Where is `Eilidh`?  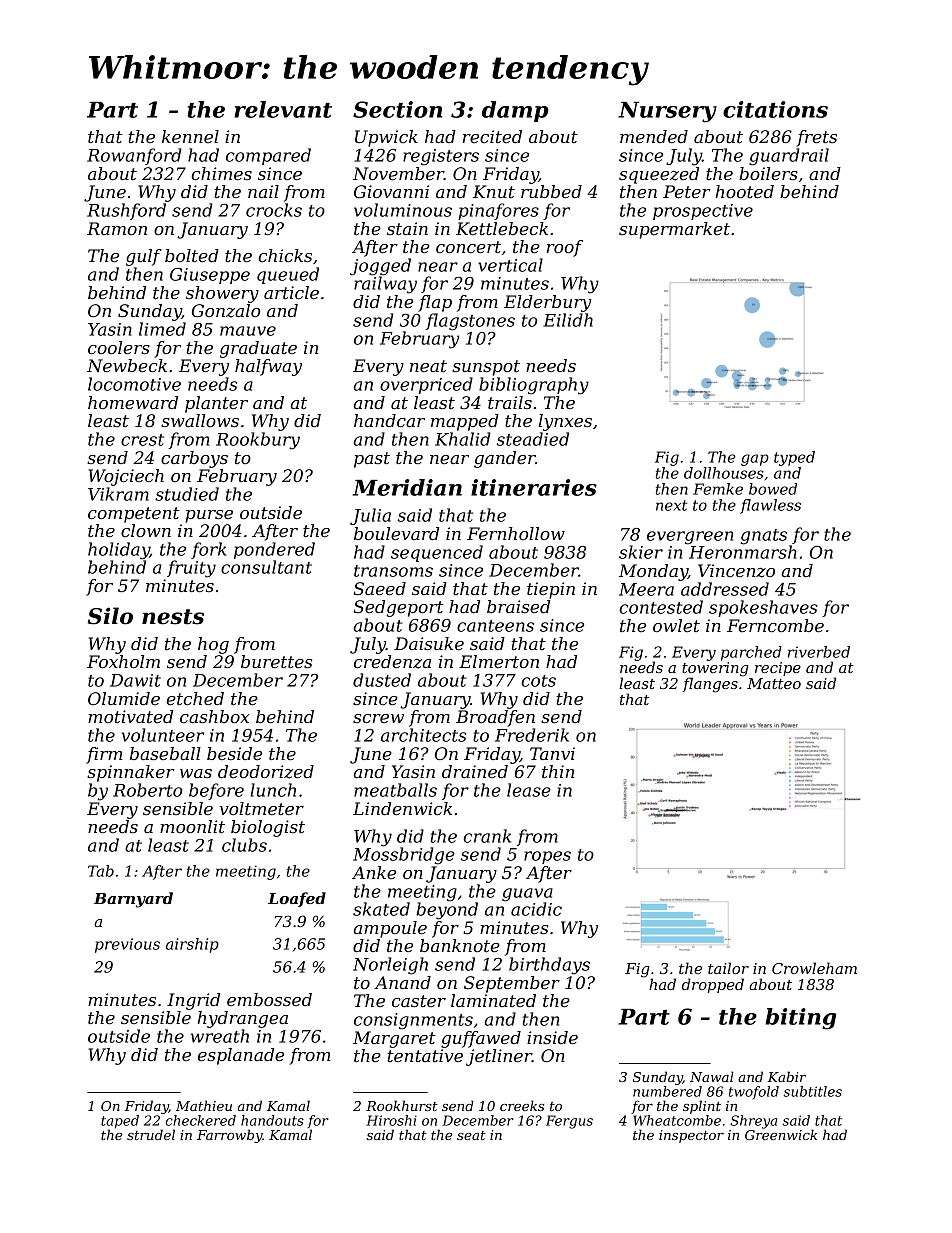
Eilidh is located at coordinates (568, 320).
